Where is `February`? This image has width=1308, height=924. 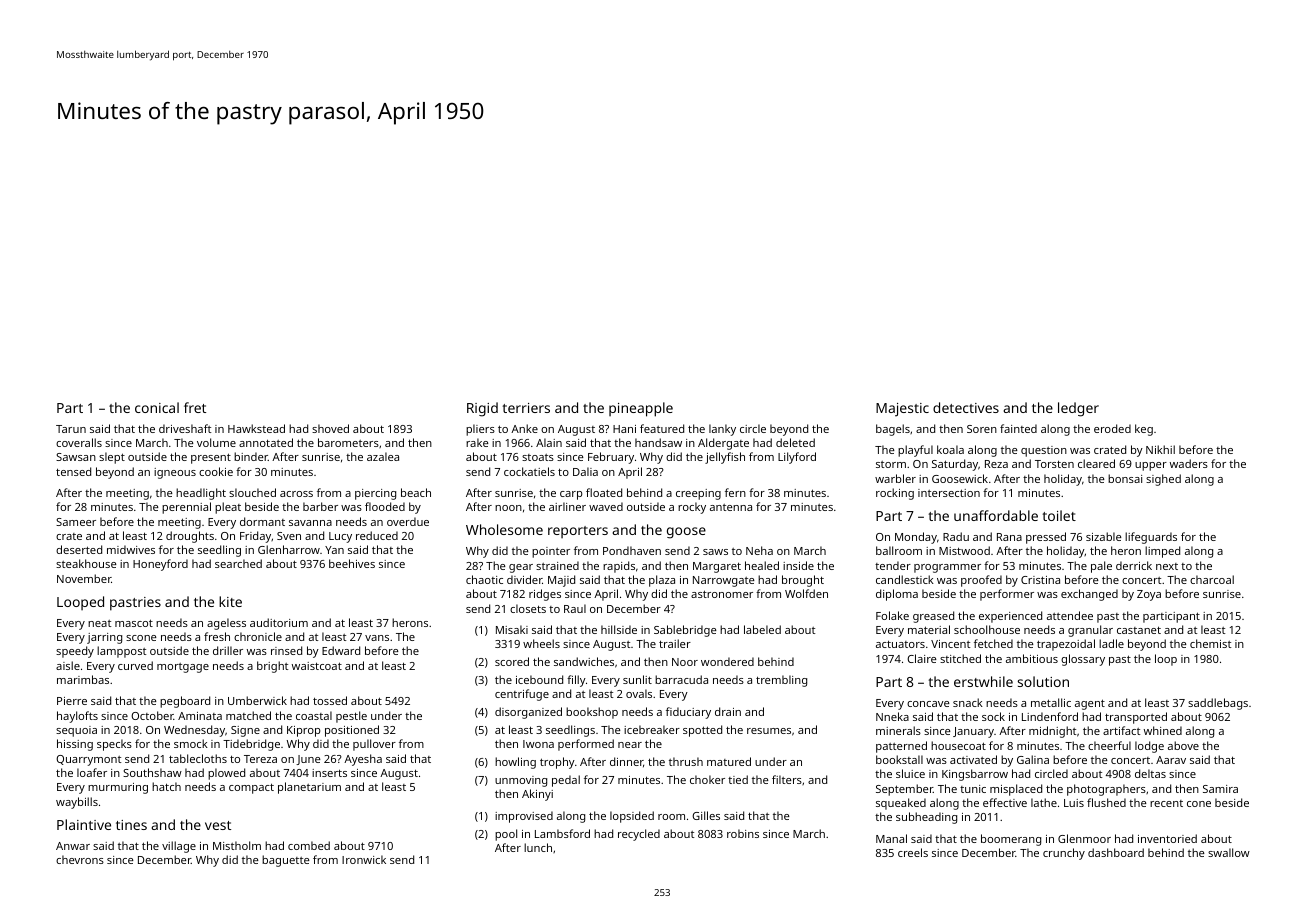
February is located at coordinates (611, 458).
